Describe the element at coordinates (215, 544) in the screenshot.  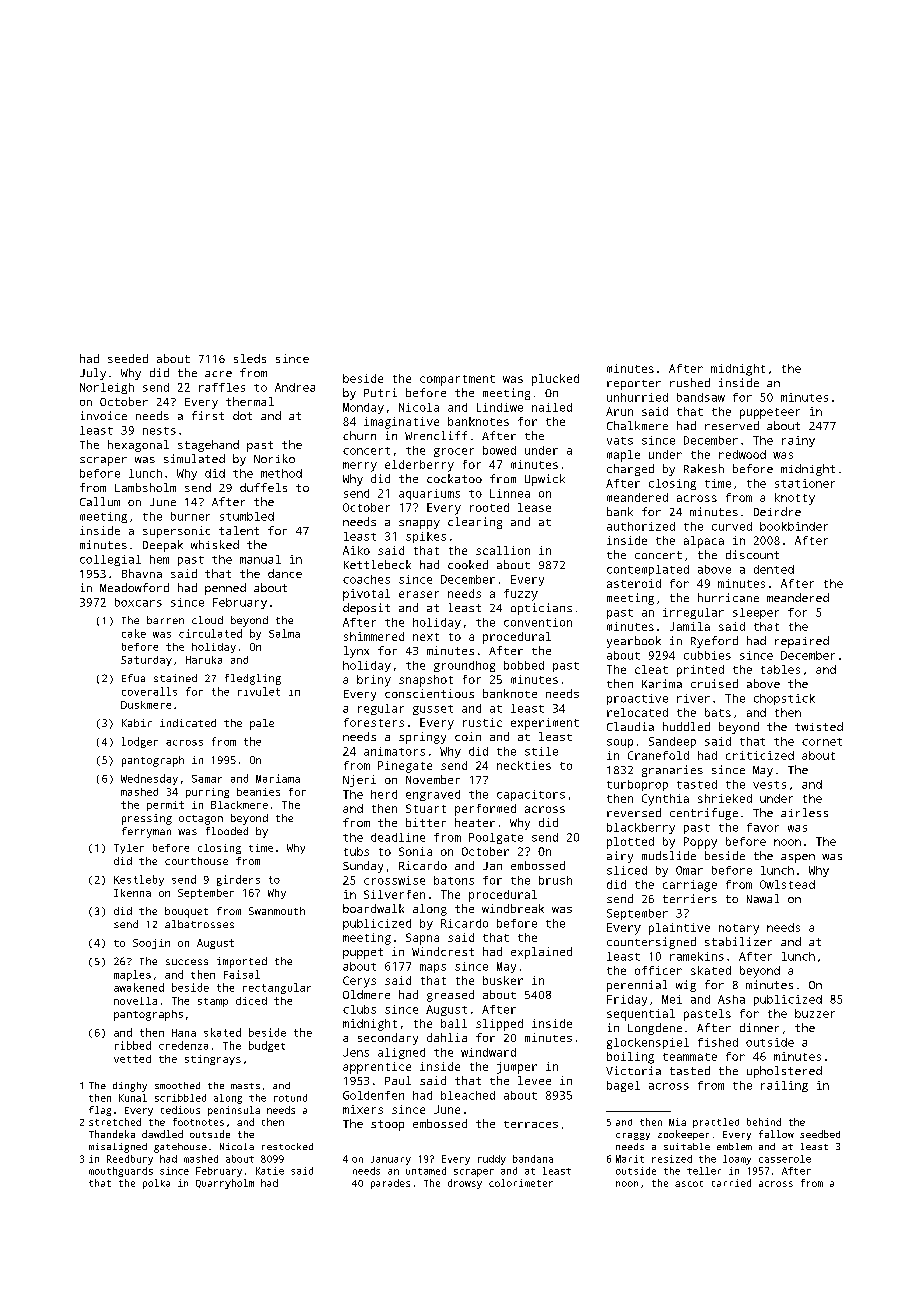
I see `whisked` at that location.
